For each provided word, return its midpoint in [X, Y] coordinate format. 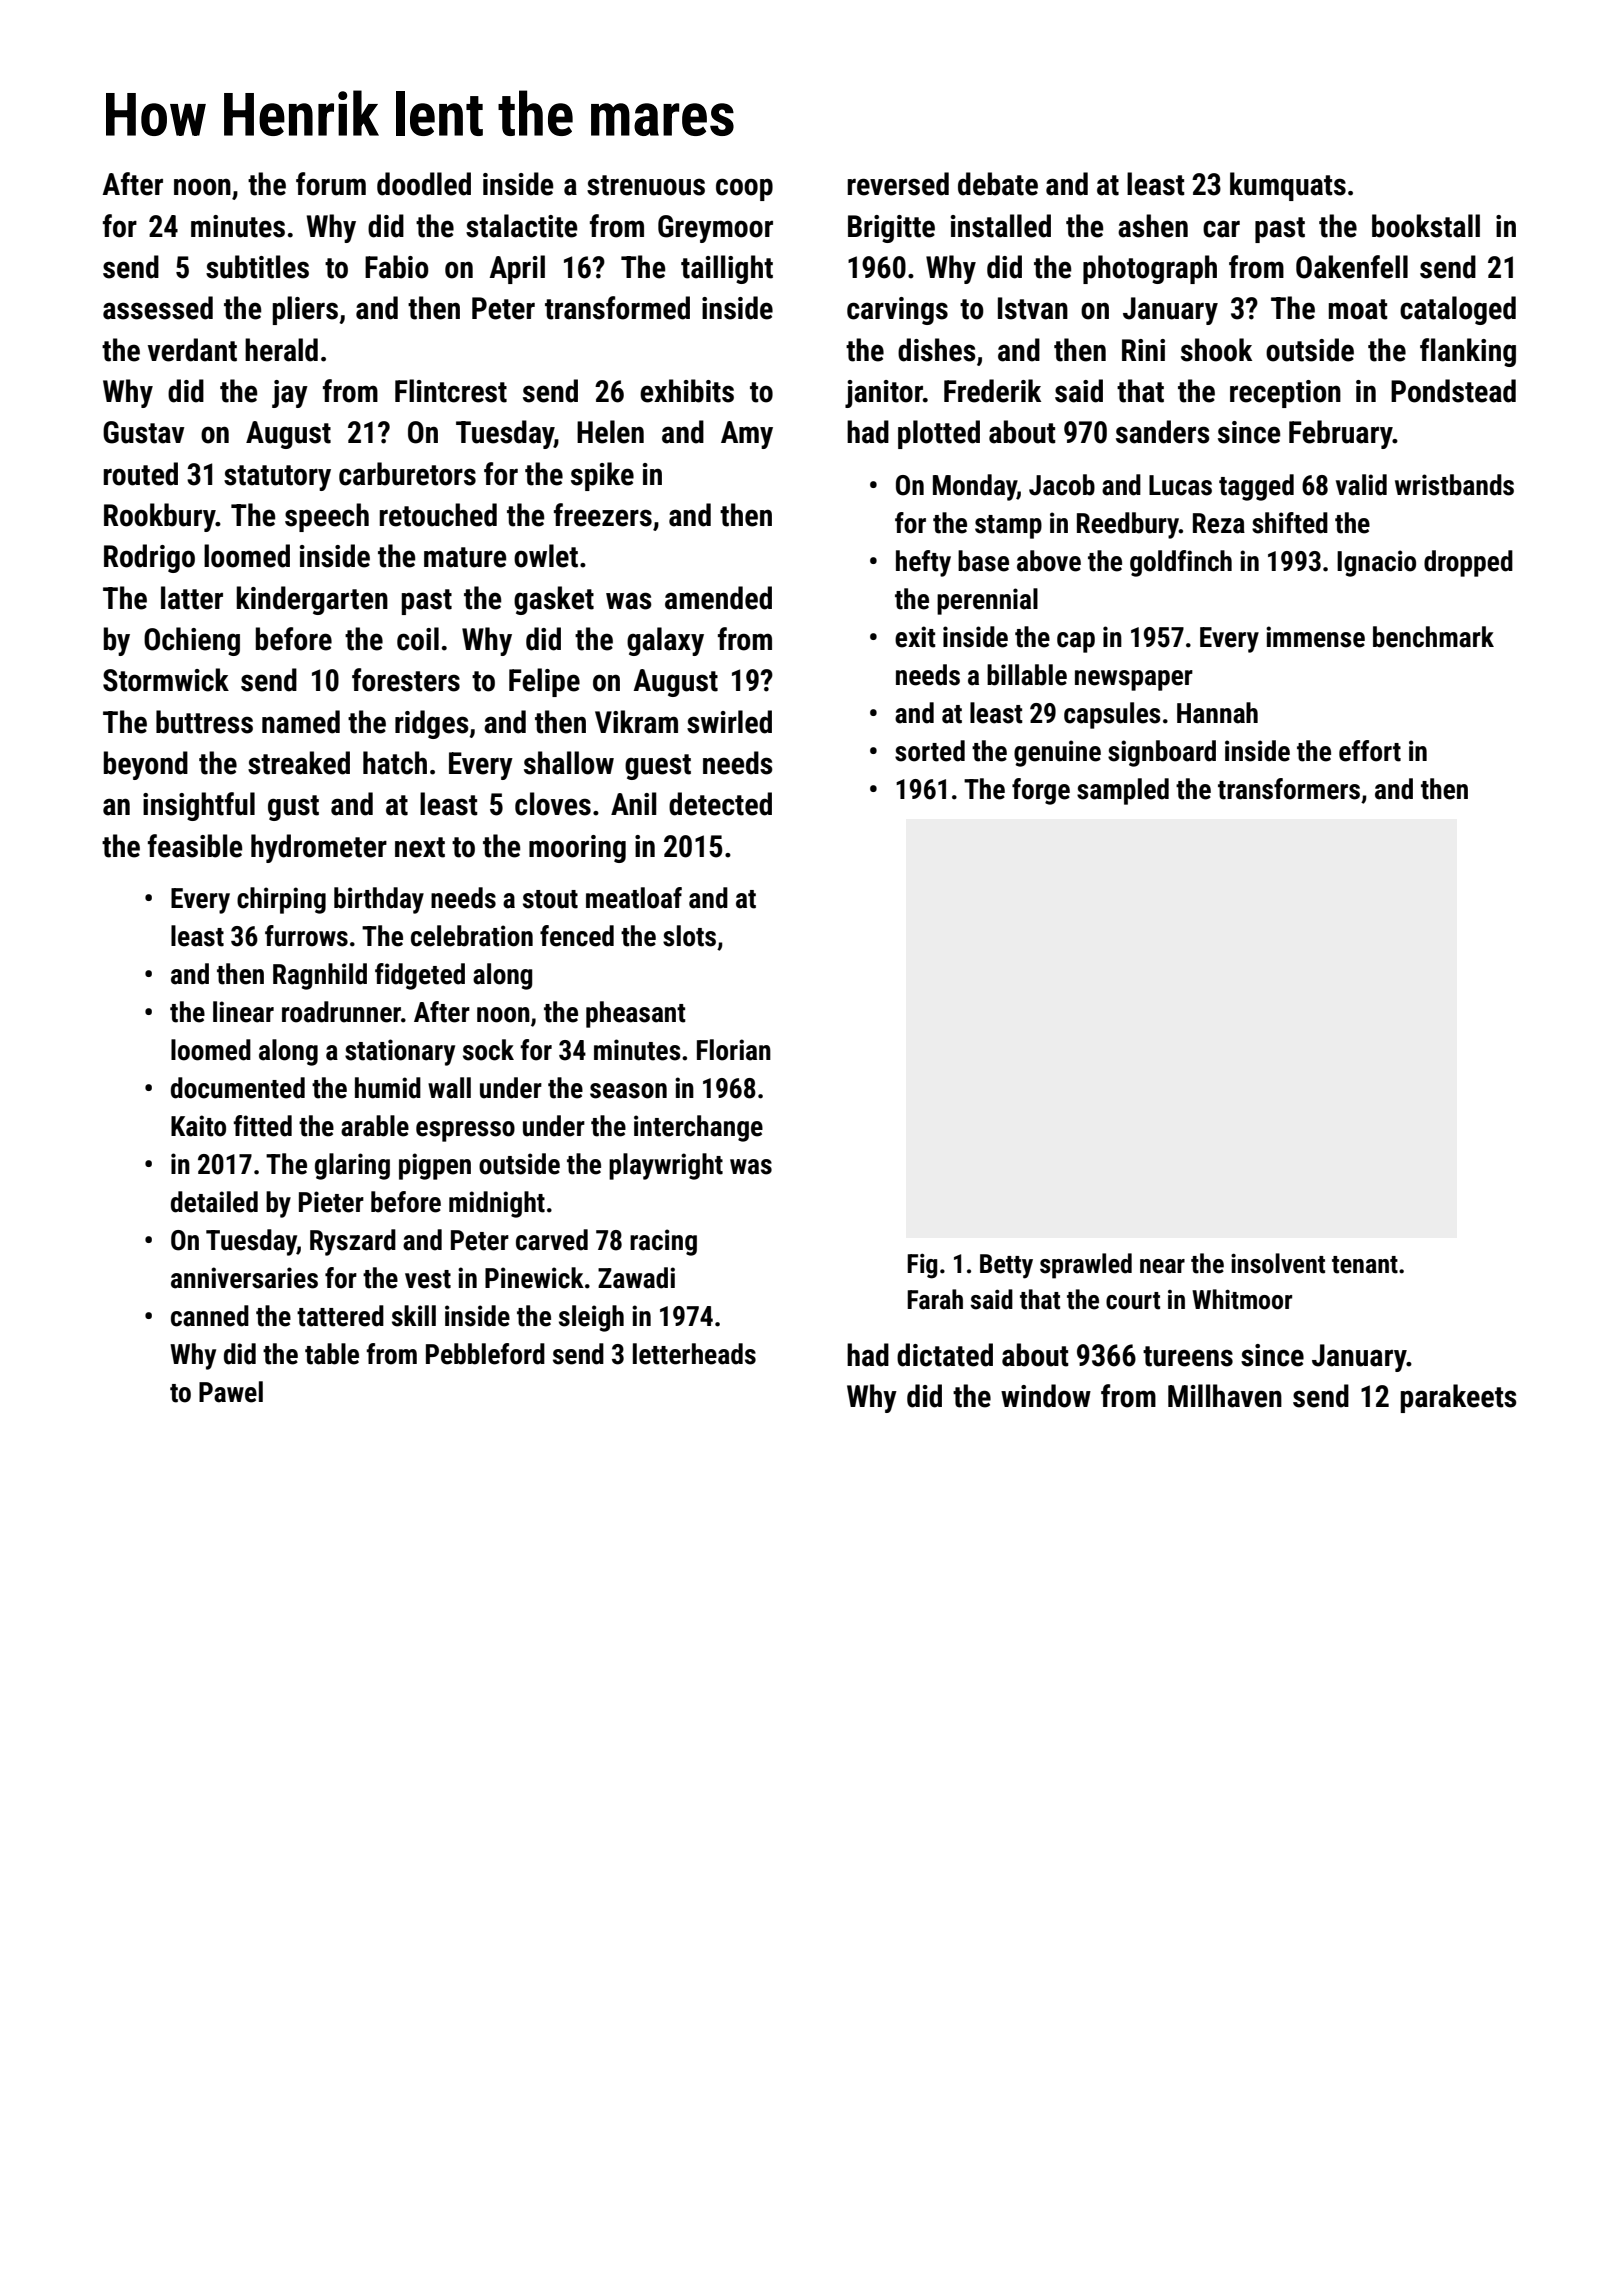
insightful [199, 806]
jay [290, 394]
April [517, 269]
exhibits [687, 391]
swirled [729, 722]
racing [663, 1242]
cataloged [1458, 310]
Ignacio [1376, 563]
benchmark [1433, 637]
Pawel [231, 1392]
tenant [1365, 1265]
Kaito [198, 1126]
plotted [939, 434]
